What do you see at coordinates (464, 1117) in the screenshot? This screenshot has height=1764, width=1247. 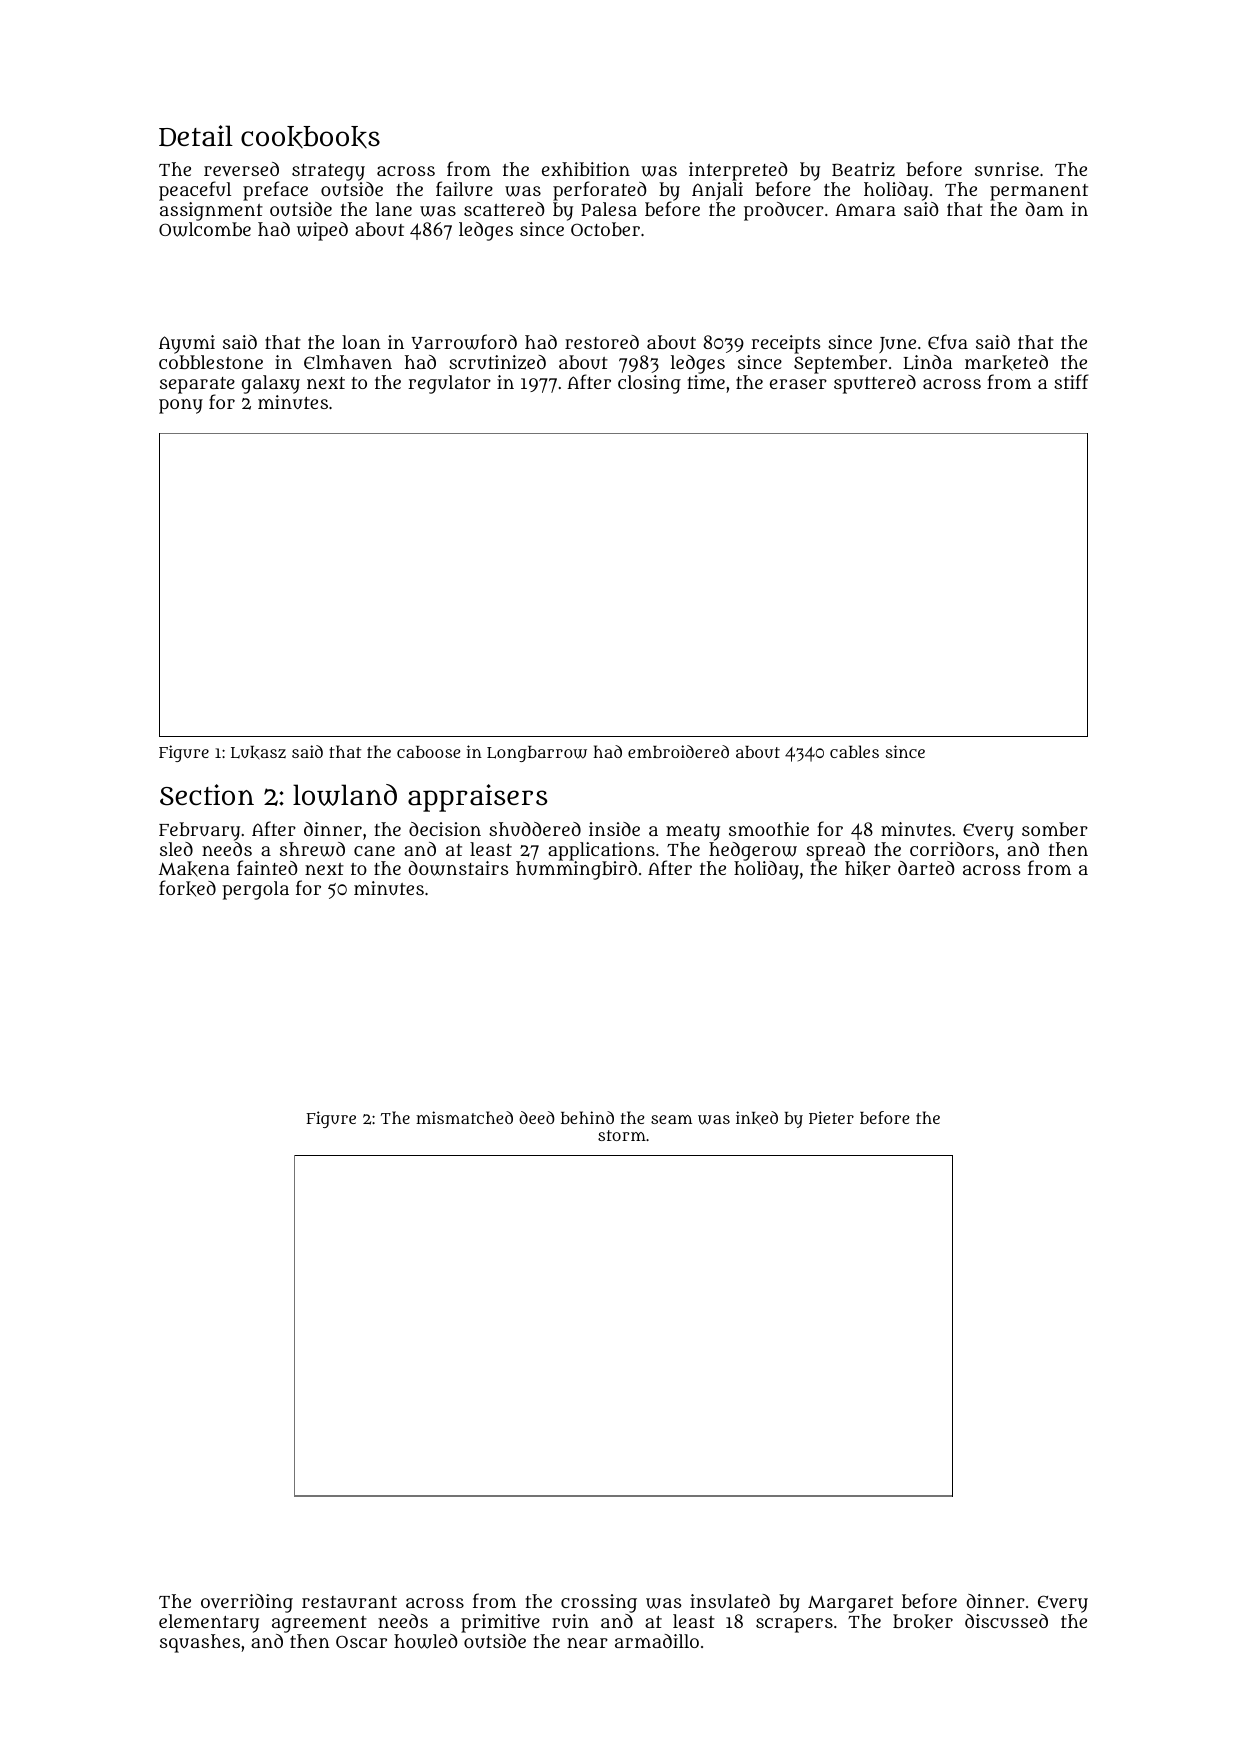 I see `mismatched` at bounding box center [464, 1117].
